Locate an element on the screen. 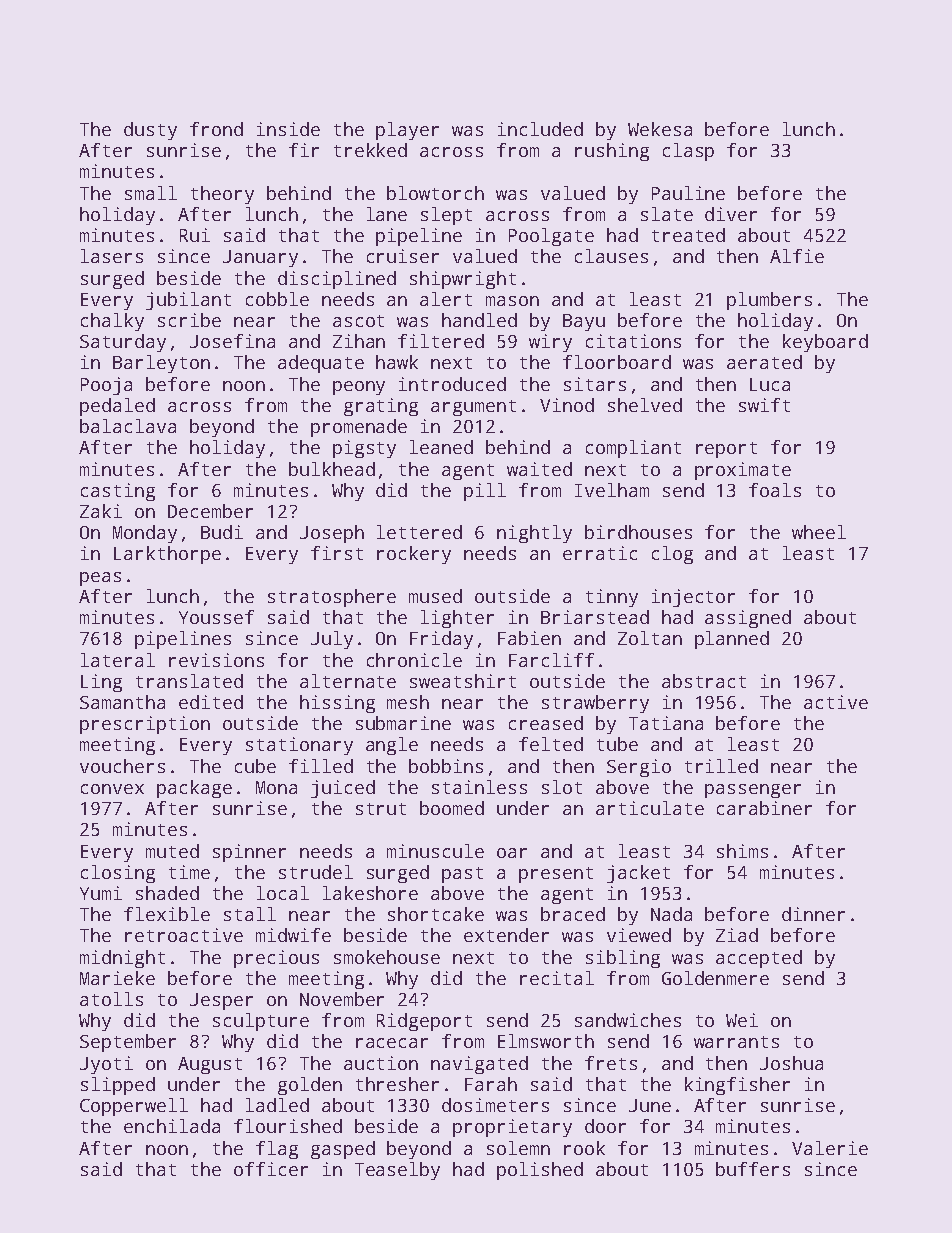  keyboard is located at coordinates (825, 343).
